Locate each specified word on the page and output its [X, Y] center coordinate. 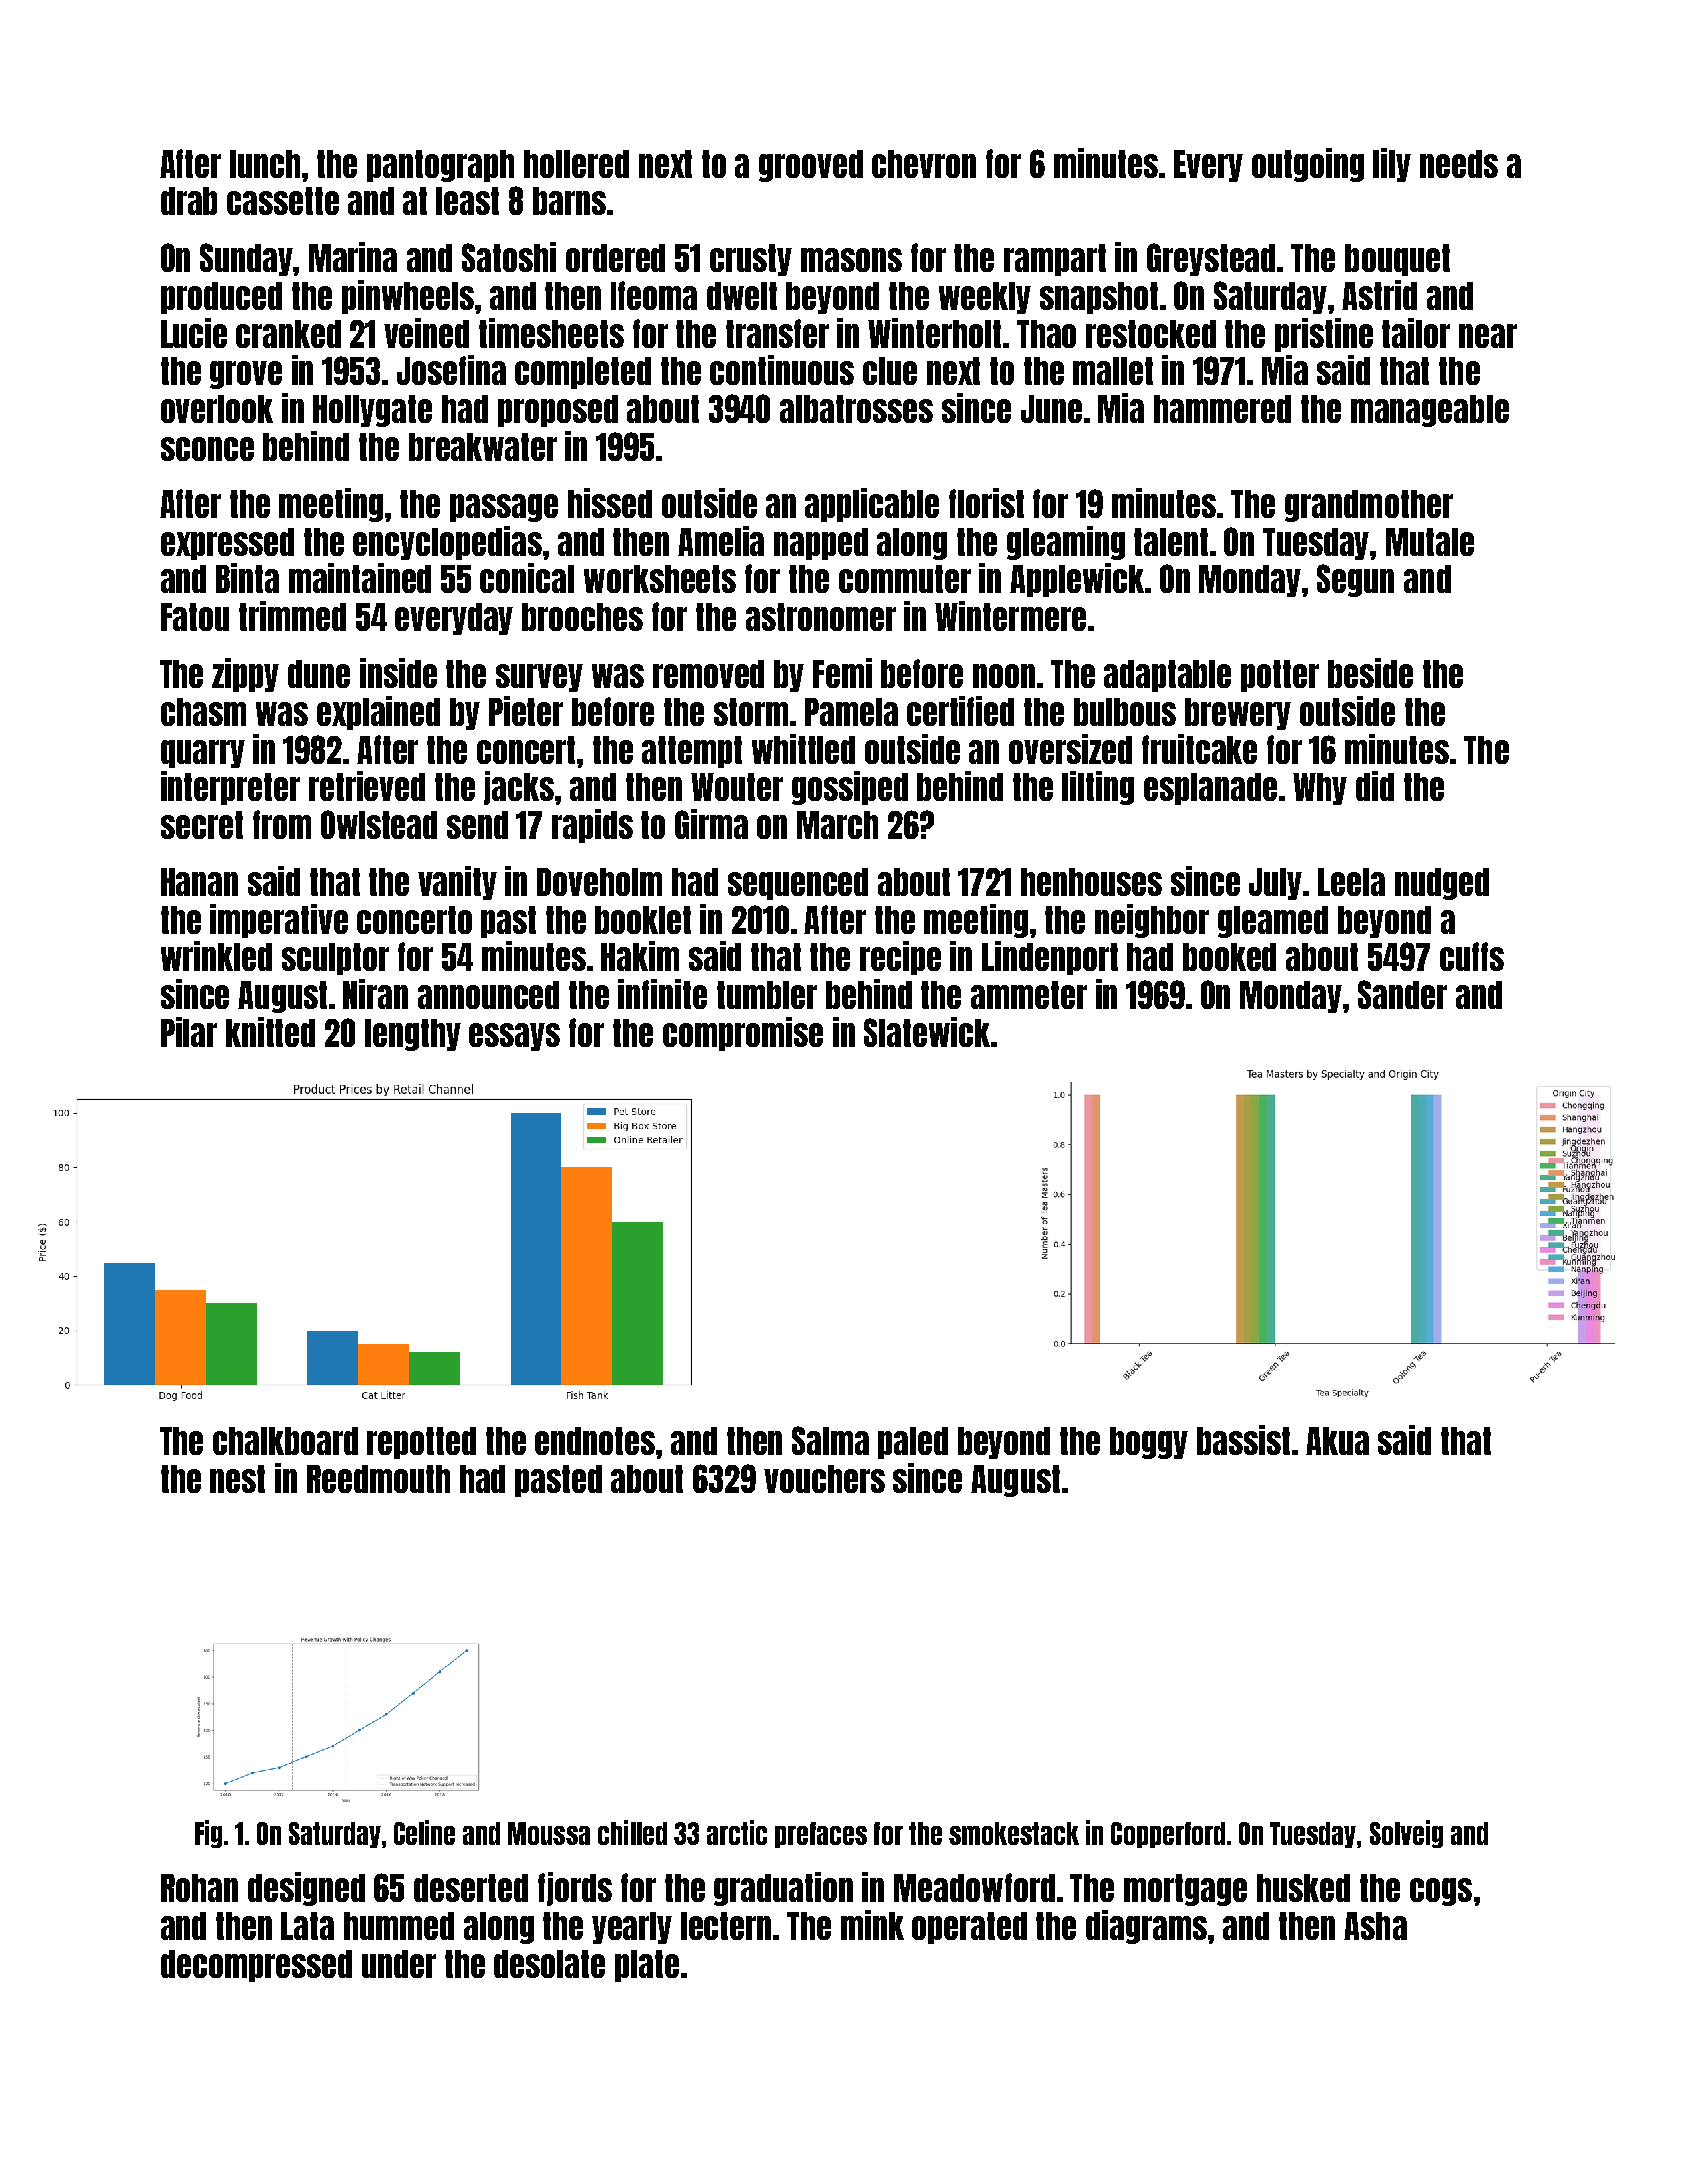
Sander [1402, 994]
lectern [726, 1926]
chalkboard [285, 1441]
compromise [743, 1034]
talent [1171, 542]
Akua [1337, 1441]
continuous [782, 370]
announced [488, 995]
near [1488, 336]
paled [913, 1443]
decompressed [256, 1966]
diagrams [1146, 1927]
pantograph [440, 166]
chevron [924, 164]
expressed [227, 544]
